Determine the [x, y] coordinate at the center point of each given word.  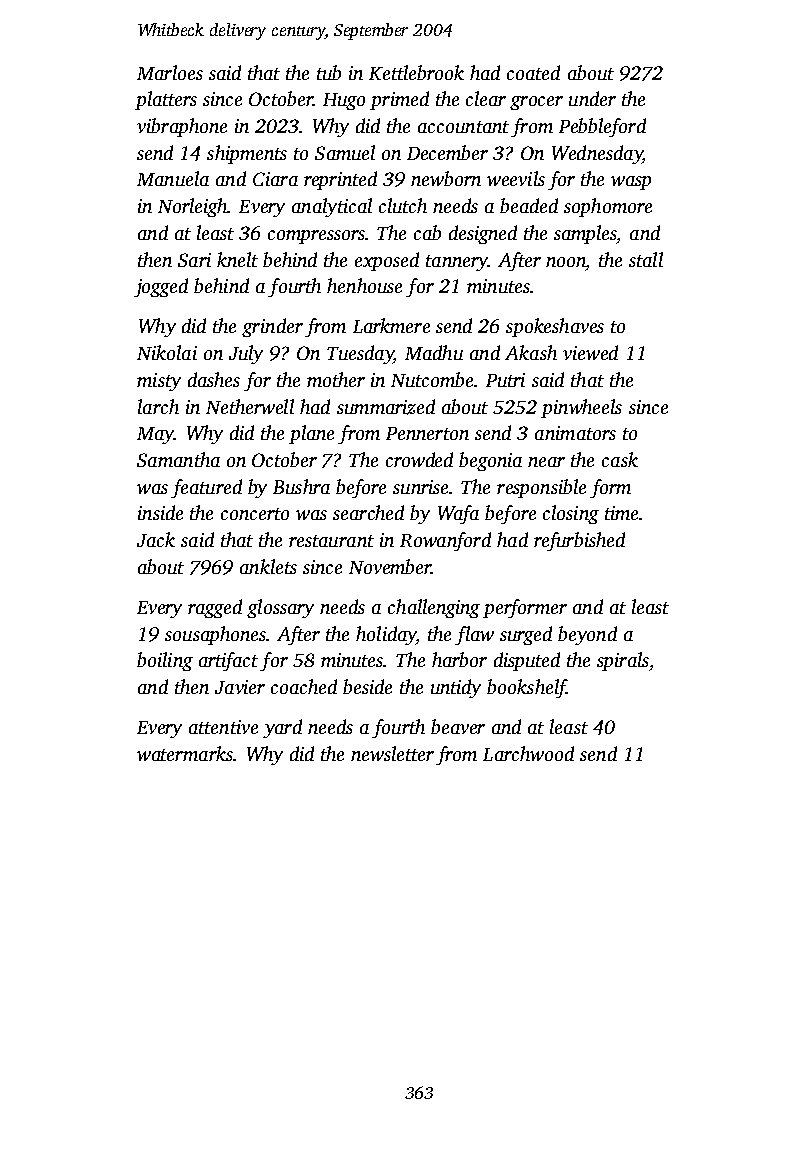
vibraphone [182, 127]
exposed [387, 261]
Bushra [301, 486]
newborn [446, 178]
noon [566, 262]
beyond [587, 635]
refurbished [579, 541]
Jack [156, 539]
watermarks [185, 753]
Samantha [178, 459]
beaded [529, 205]
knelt [237, 259]
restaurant [331, 541]
